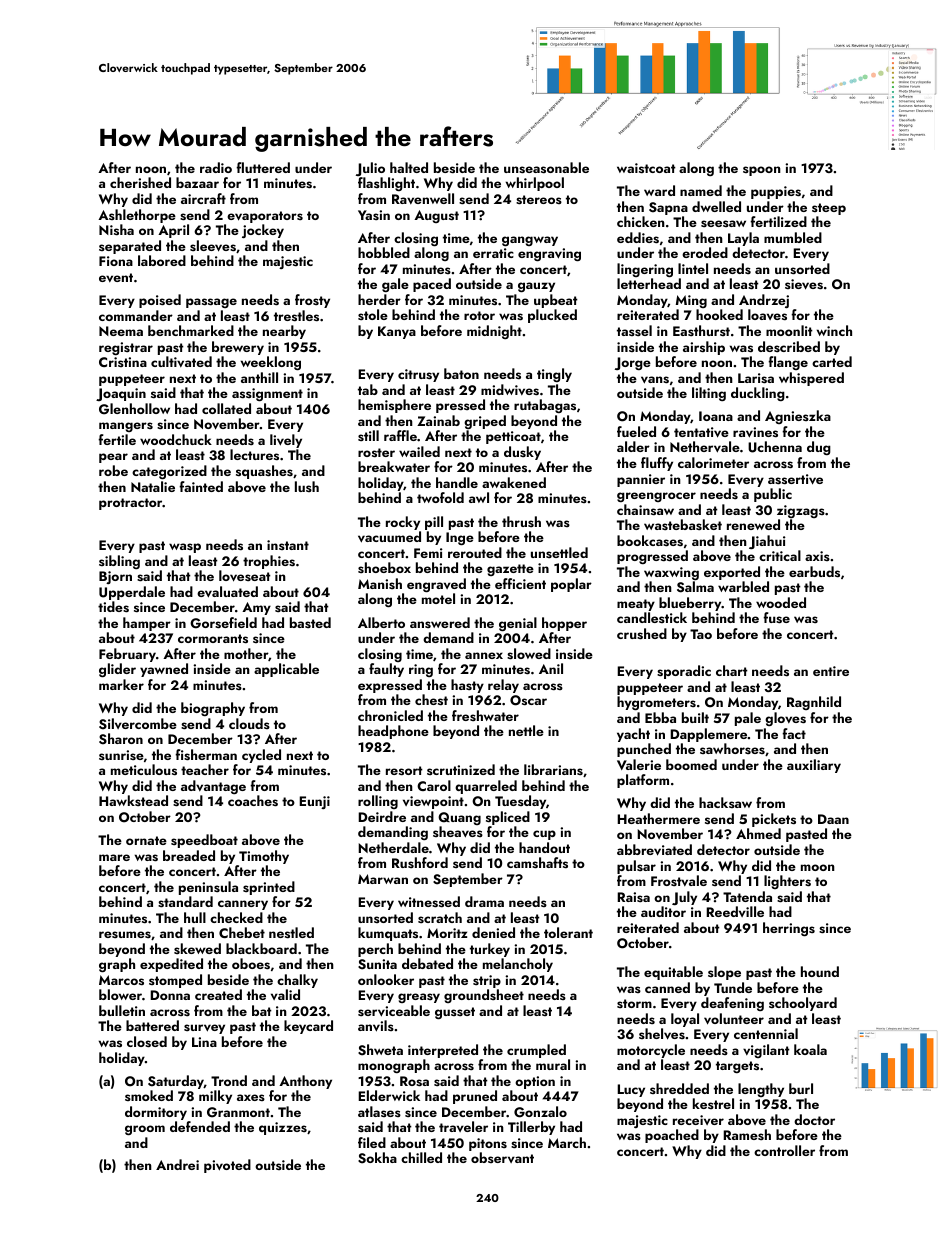 The image size is (952, 1233). Describe the element at coordinates (784, 1150) in the screenshot. I see `controller` at that location.
